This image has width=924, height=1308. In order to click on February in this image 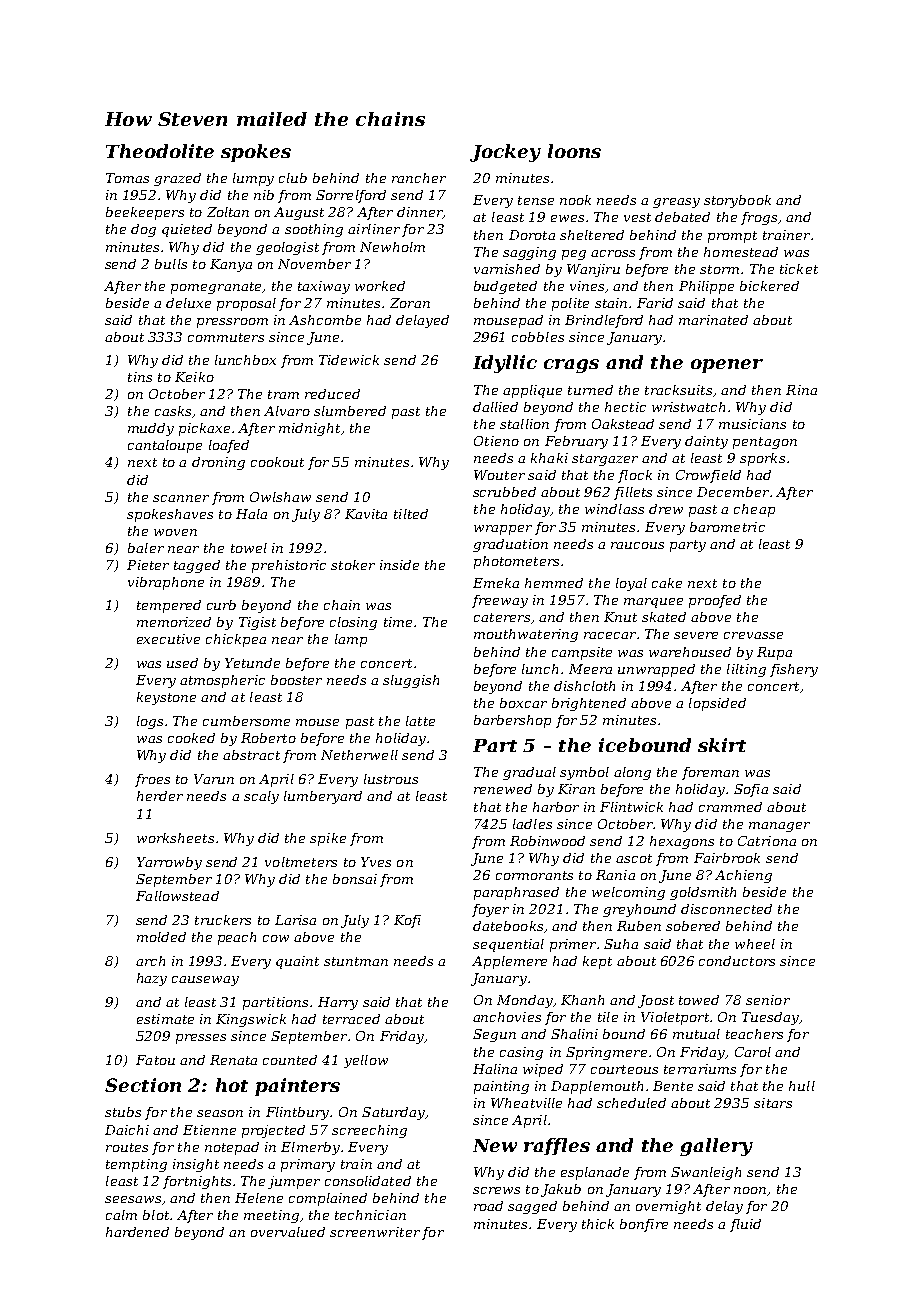, I will do `click(576, 442)`.
